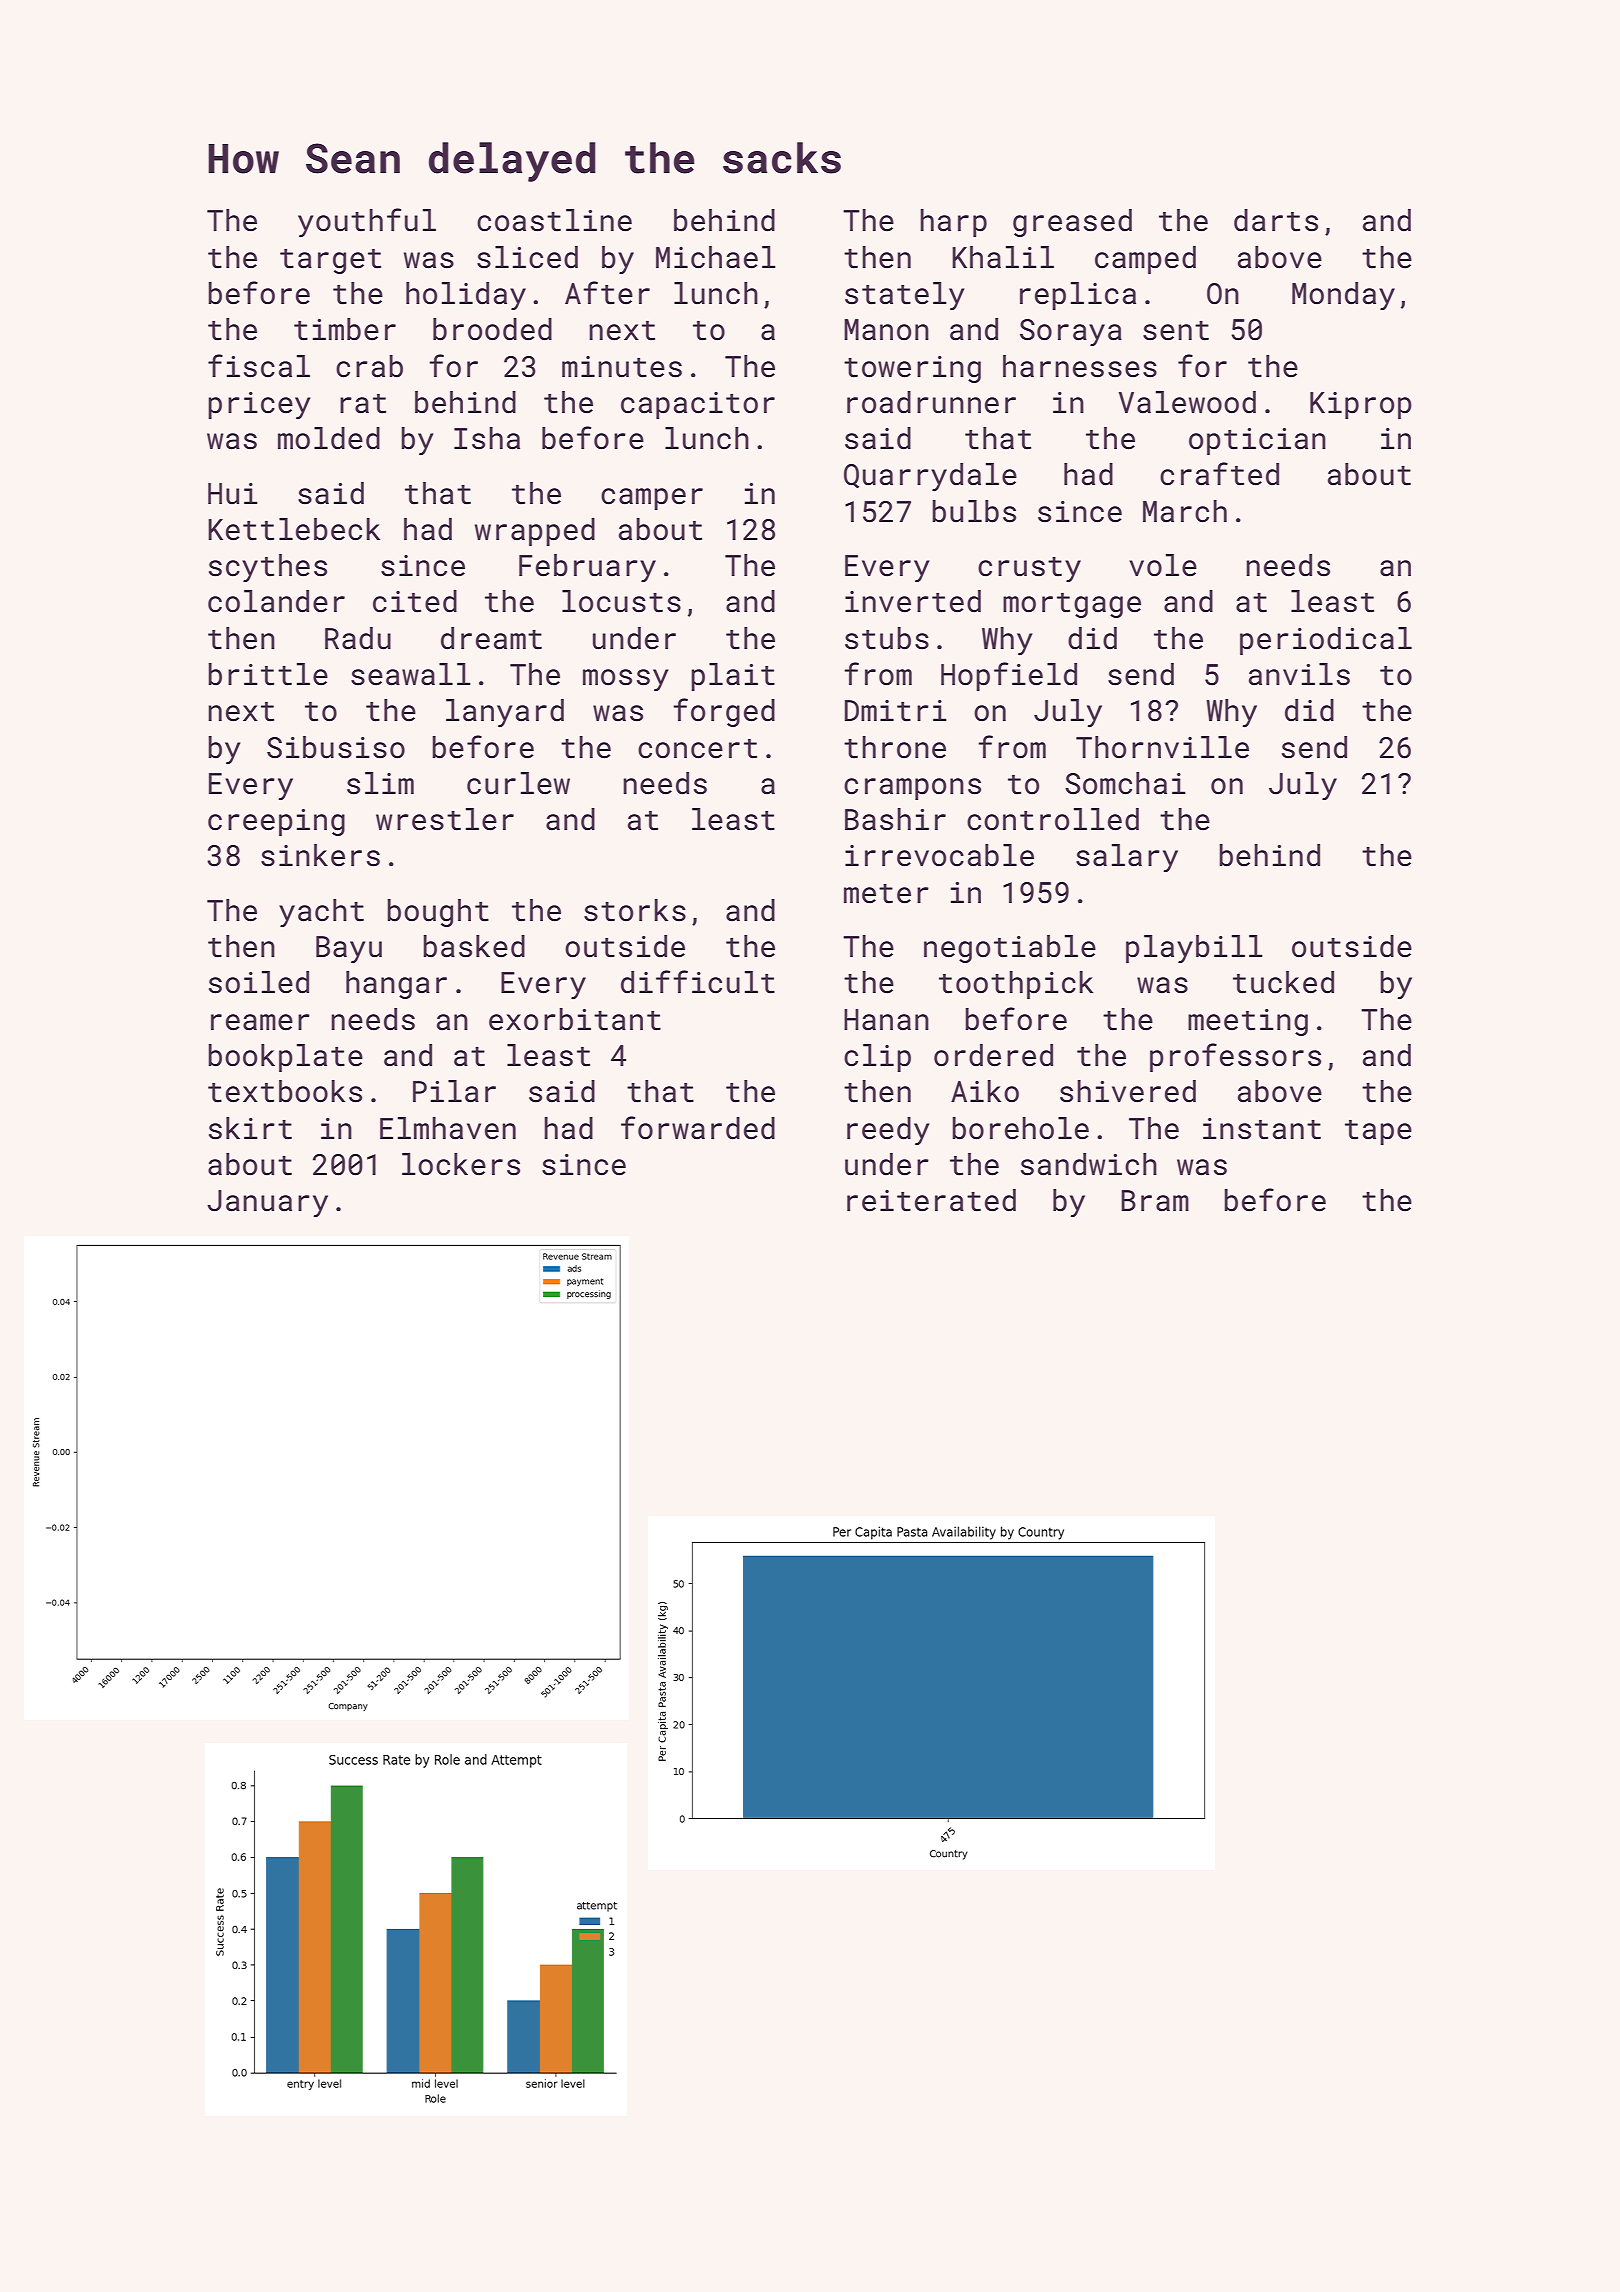 Image resolution: width=1620 pixels, height=2292 pixels. Describe the element at coordinates (367, 223) in the screenshot. I see `youthful` at that location.
